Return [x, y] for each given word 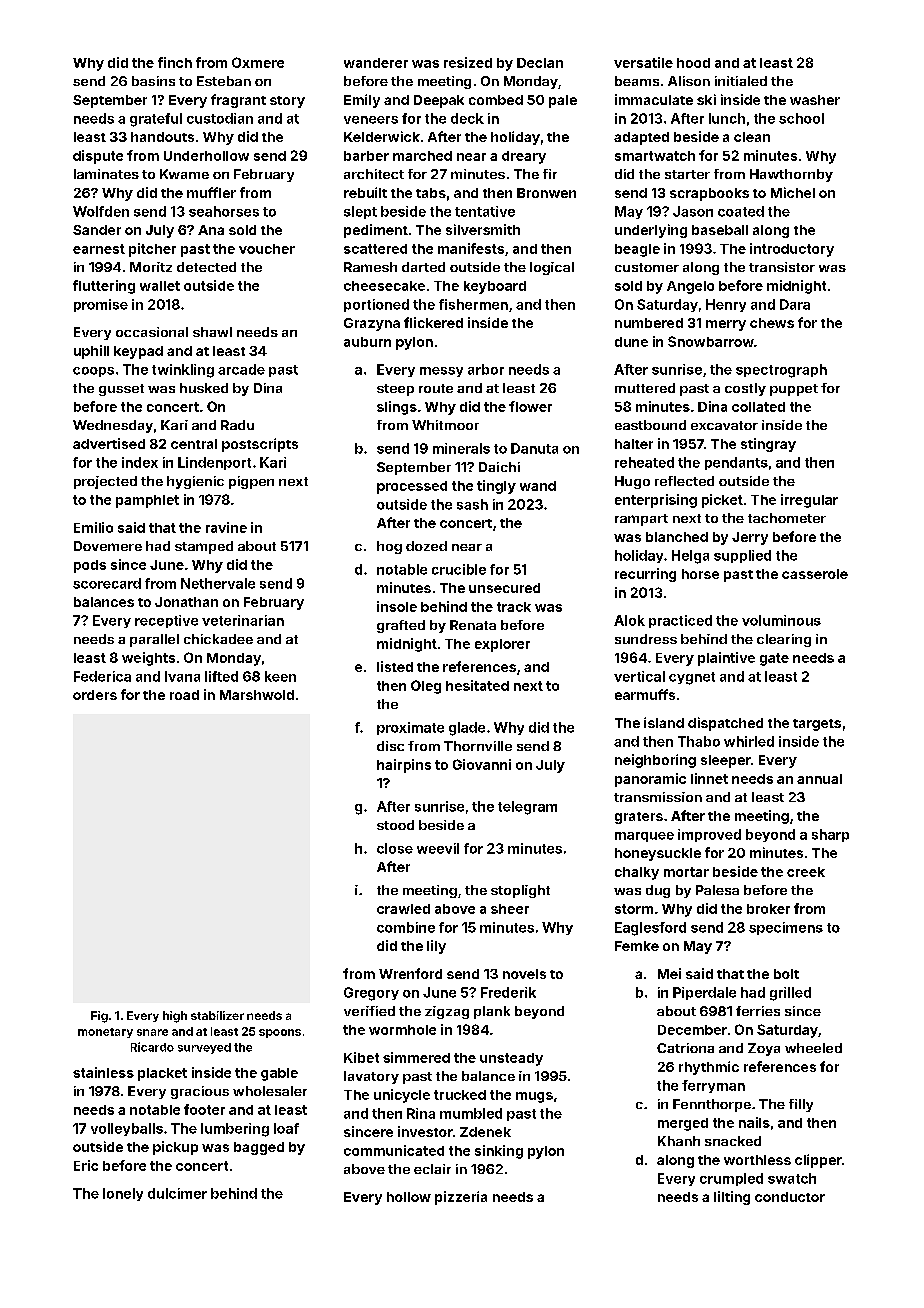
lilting [732, 1198]
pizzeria [461, 1198]
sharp [830, 835]
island [664, 722]
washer [815, 100]
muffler [211, 192]
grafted [401, 626]
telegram [527, 808]
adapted [641, 138]
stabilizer [217, 1015]
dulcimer [177, 1193]
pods [90, 566]
